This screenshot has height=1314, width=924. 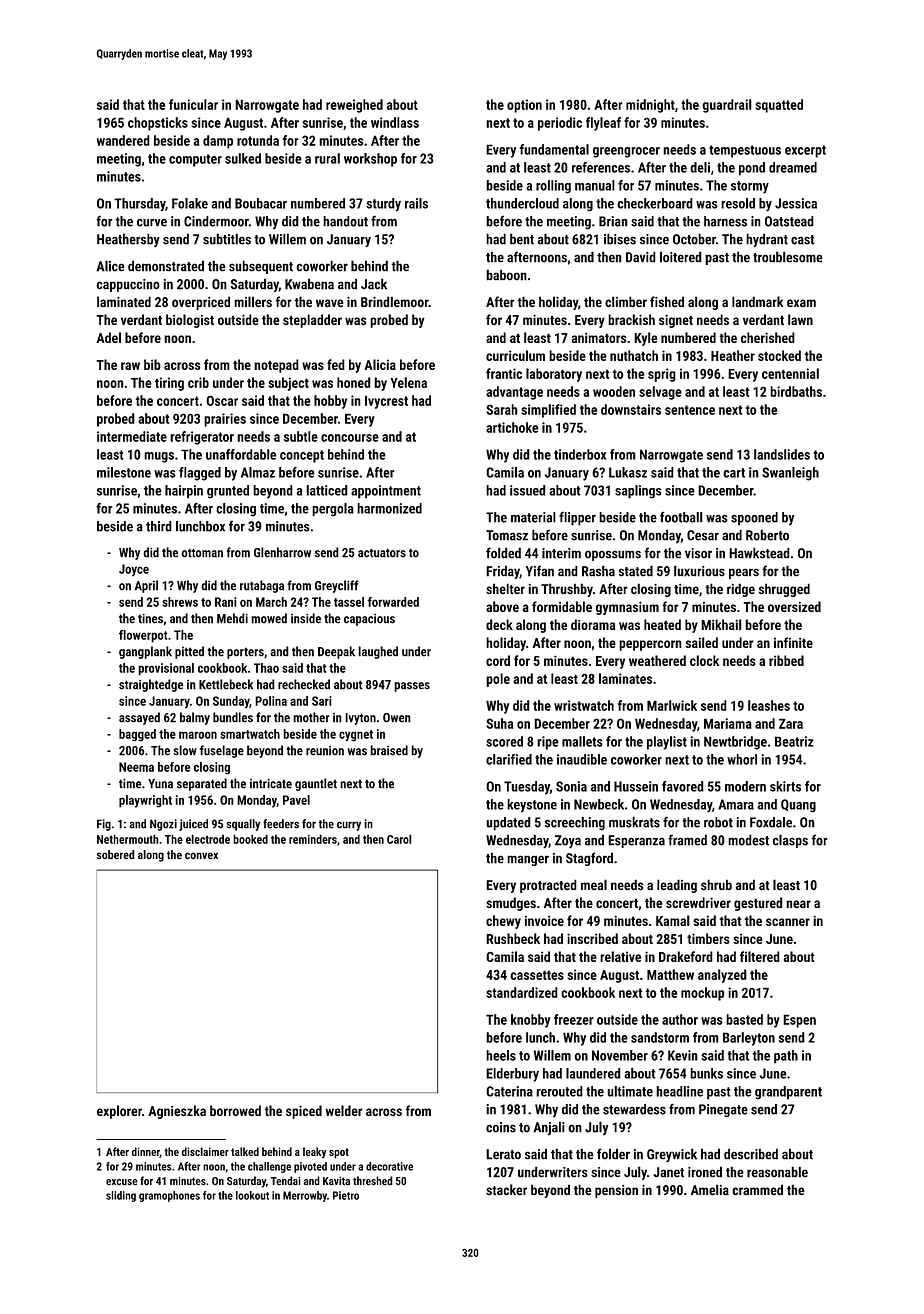 I want to click on Fig, so click(x=104, y=825).
